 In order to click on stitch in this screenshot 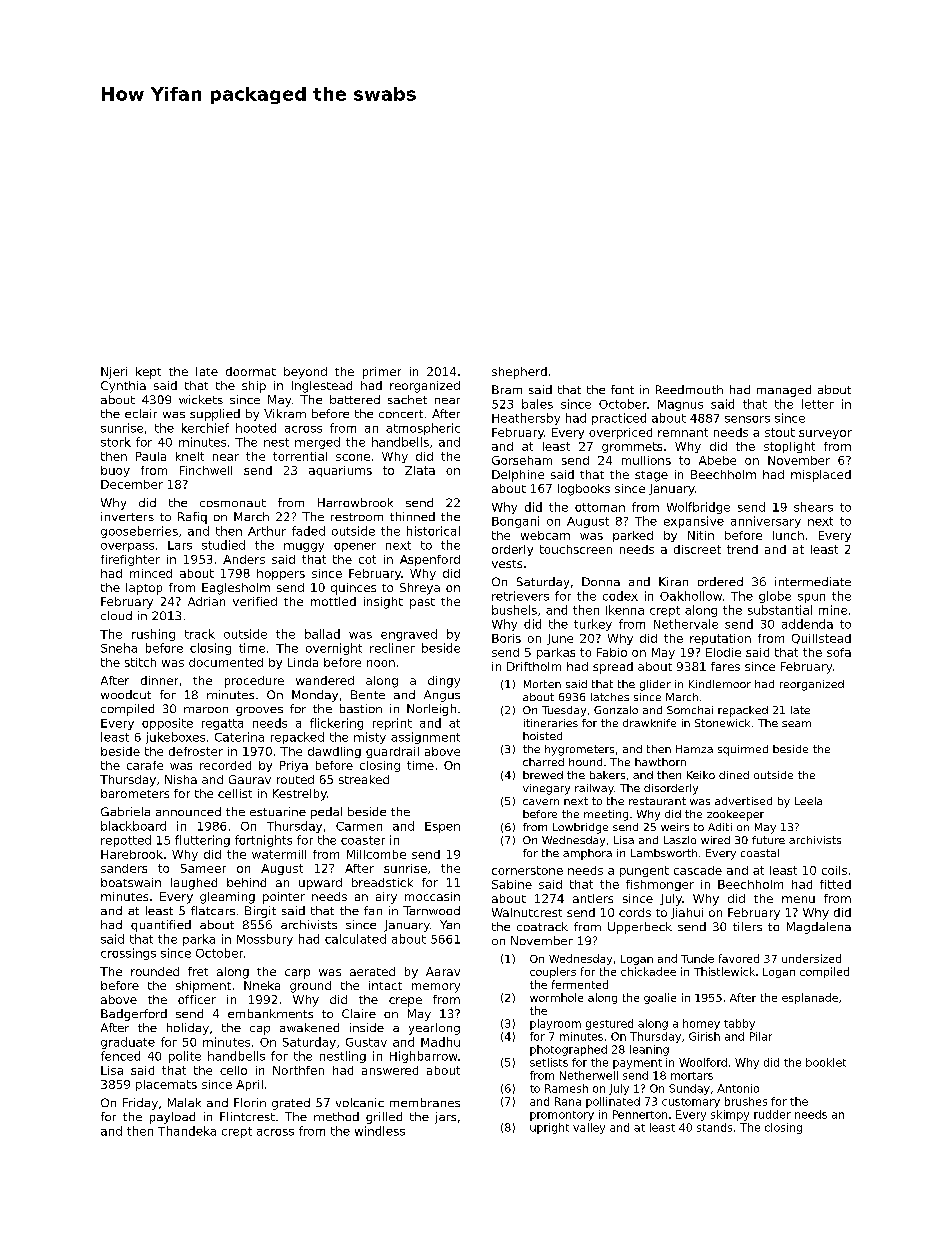, I will do `click(140, 662)`.
